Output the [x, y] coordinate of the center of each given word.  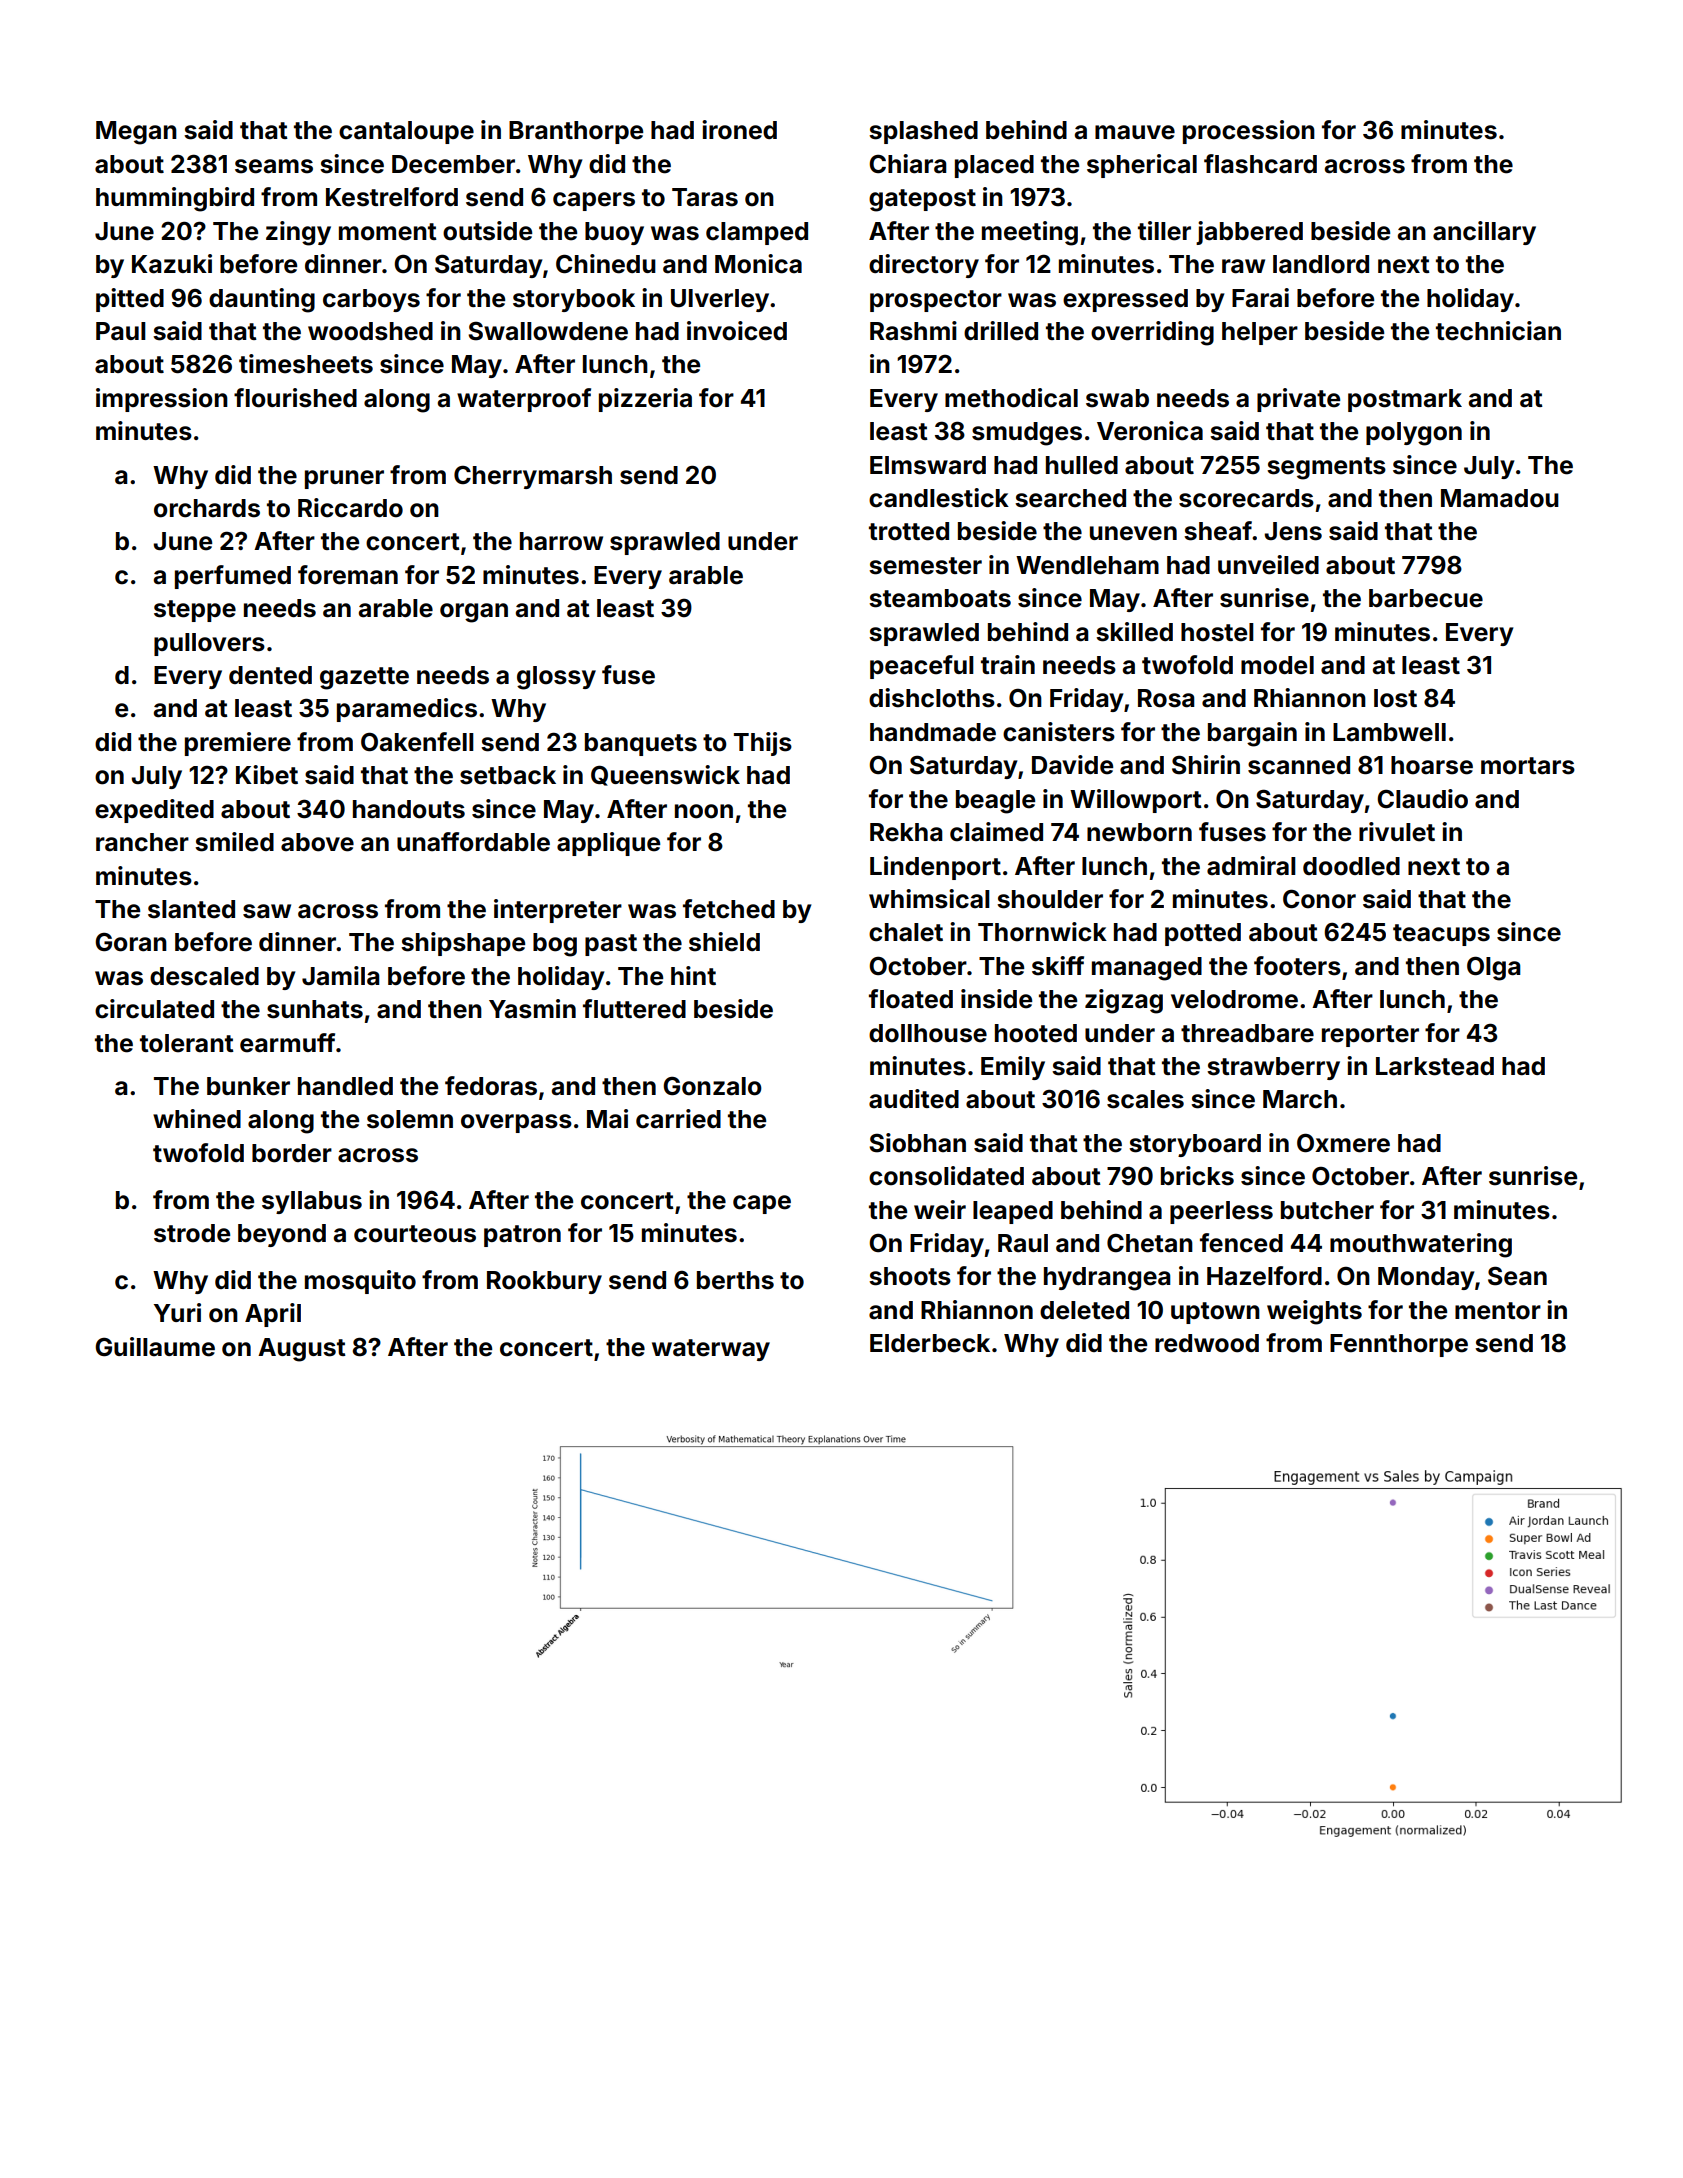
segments [1326, 468]
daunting [262, 300]
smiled [234, 842]
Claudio [1422, 799]
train [1008, 665]
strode [192, 1233]
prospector [936, 301]
